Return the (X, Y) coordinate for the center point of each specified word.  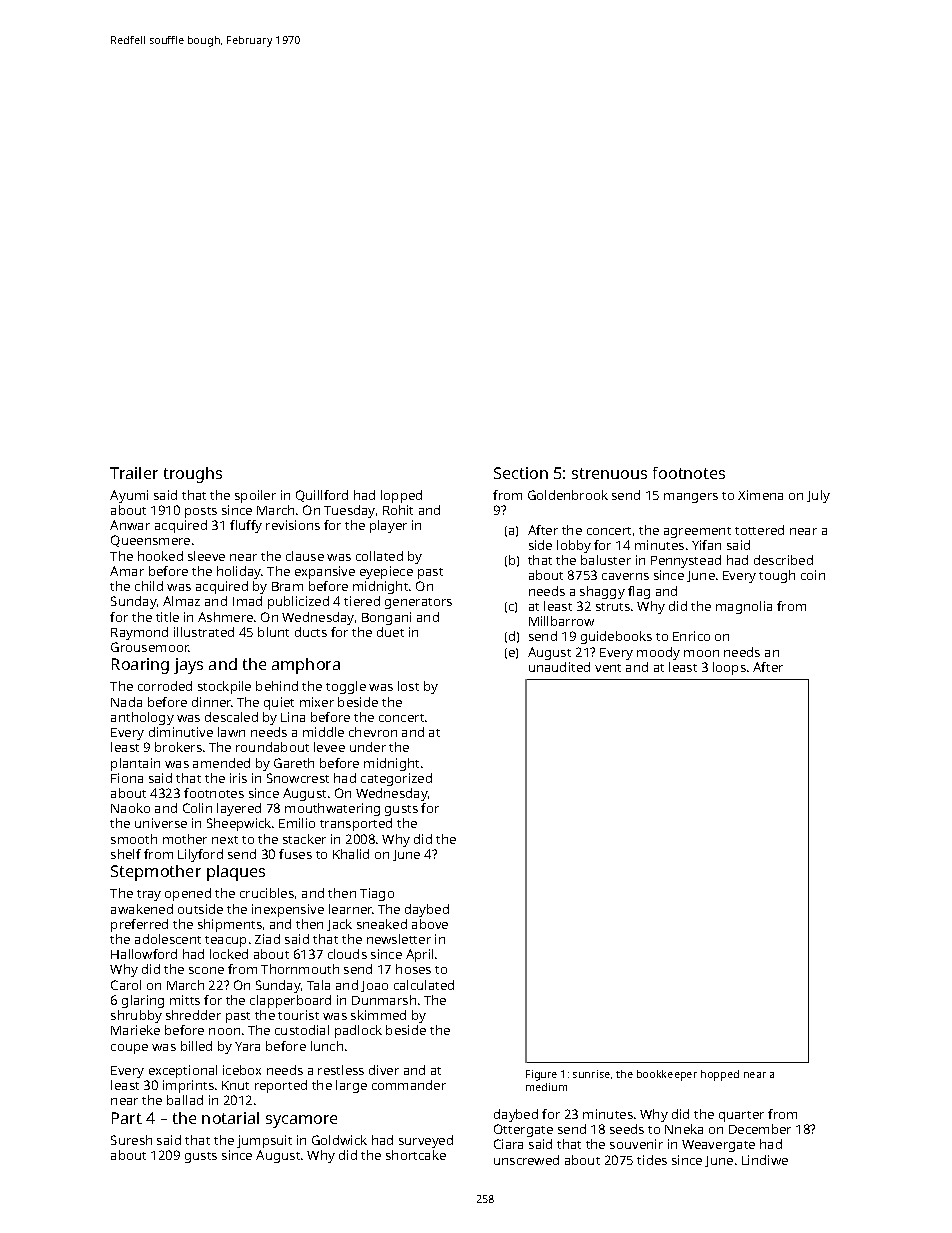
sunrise (591, 1074)
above (430, 924)
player (388, 526)
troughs (193, 475)
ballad (185, 1100)
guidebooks (616, 637)
